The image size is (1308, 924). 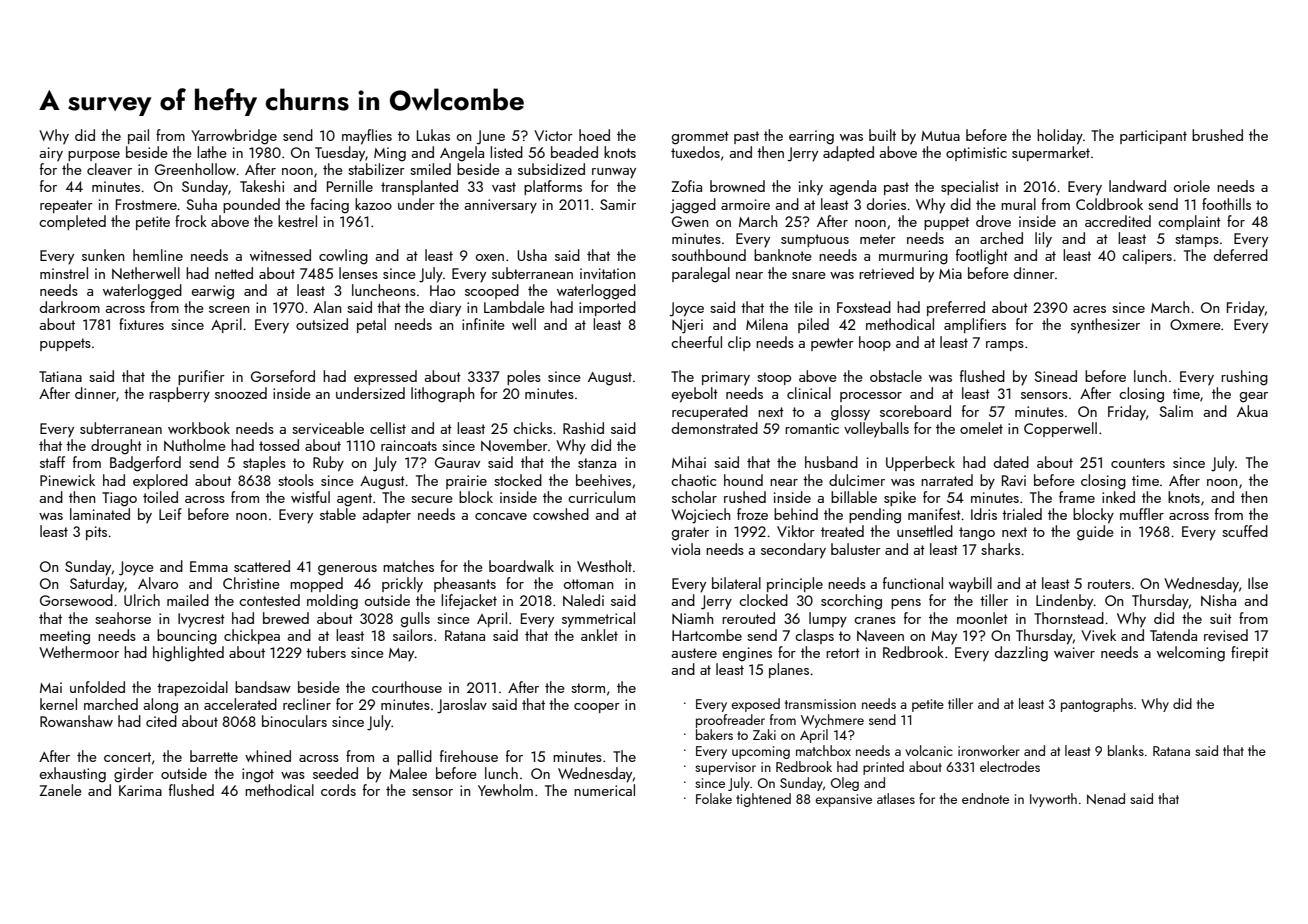 What do you see at coordinates (607, 308) in the image?
I see `imported` at bounding box center [607, 308].
